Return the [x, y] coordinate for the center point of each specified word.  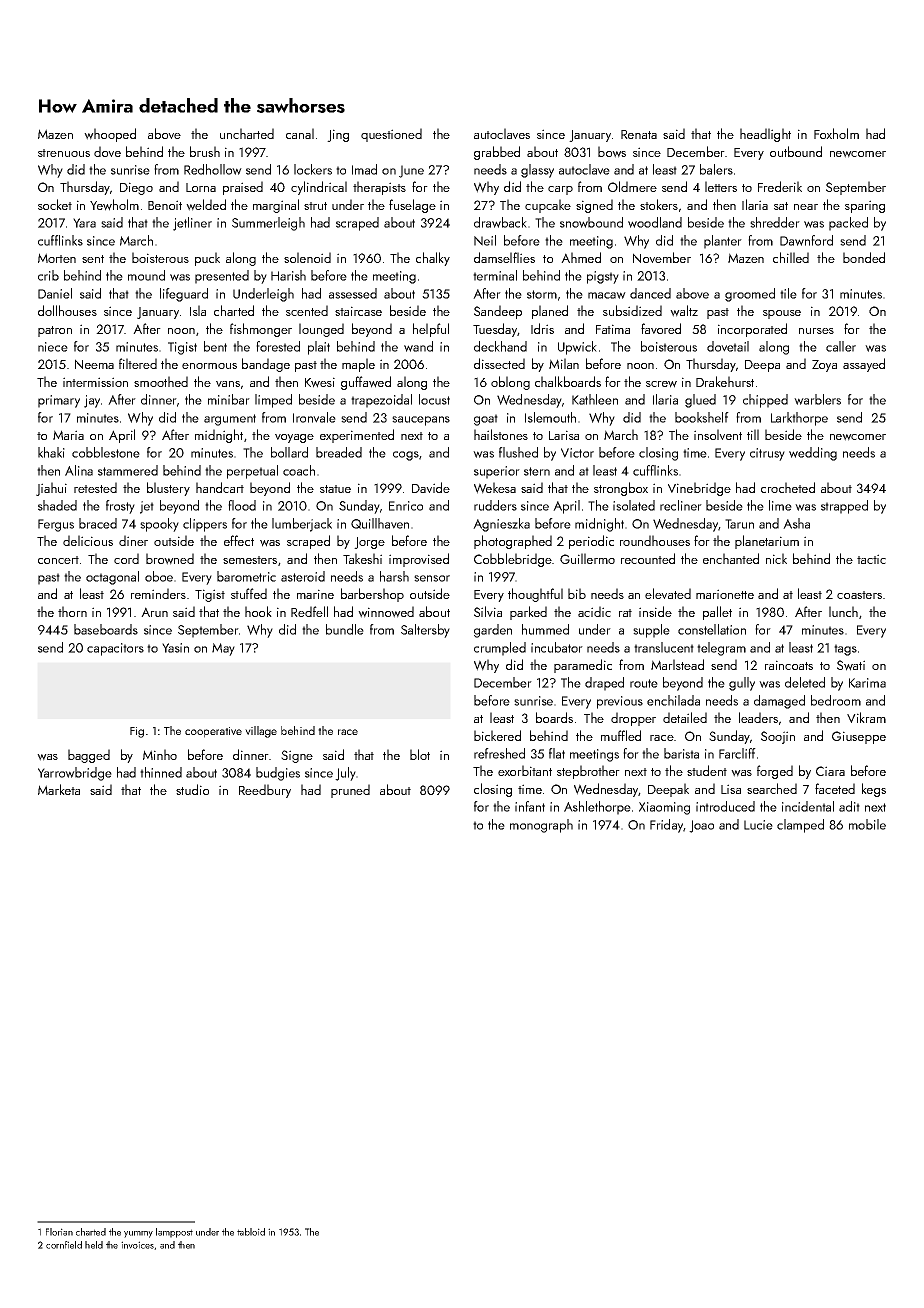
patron [55, 331]
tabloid [251, 1232]
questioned [391, 135]
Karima [867, 683]
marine [315, 594]
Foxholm [836, 133]
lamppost [174, 1233]
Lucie [758, 825]
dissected [499, 363]
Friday [667, 826]
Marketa [59, 789]
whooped [110, 135]
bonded [864, 257]
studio [192, 789]
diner [133, 540]
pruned [350, 791]
